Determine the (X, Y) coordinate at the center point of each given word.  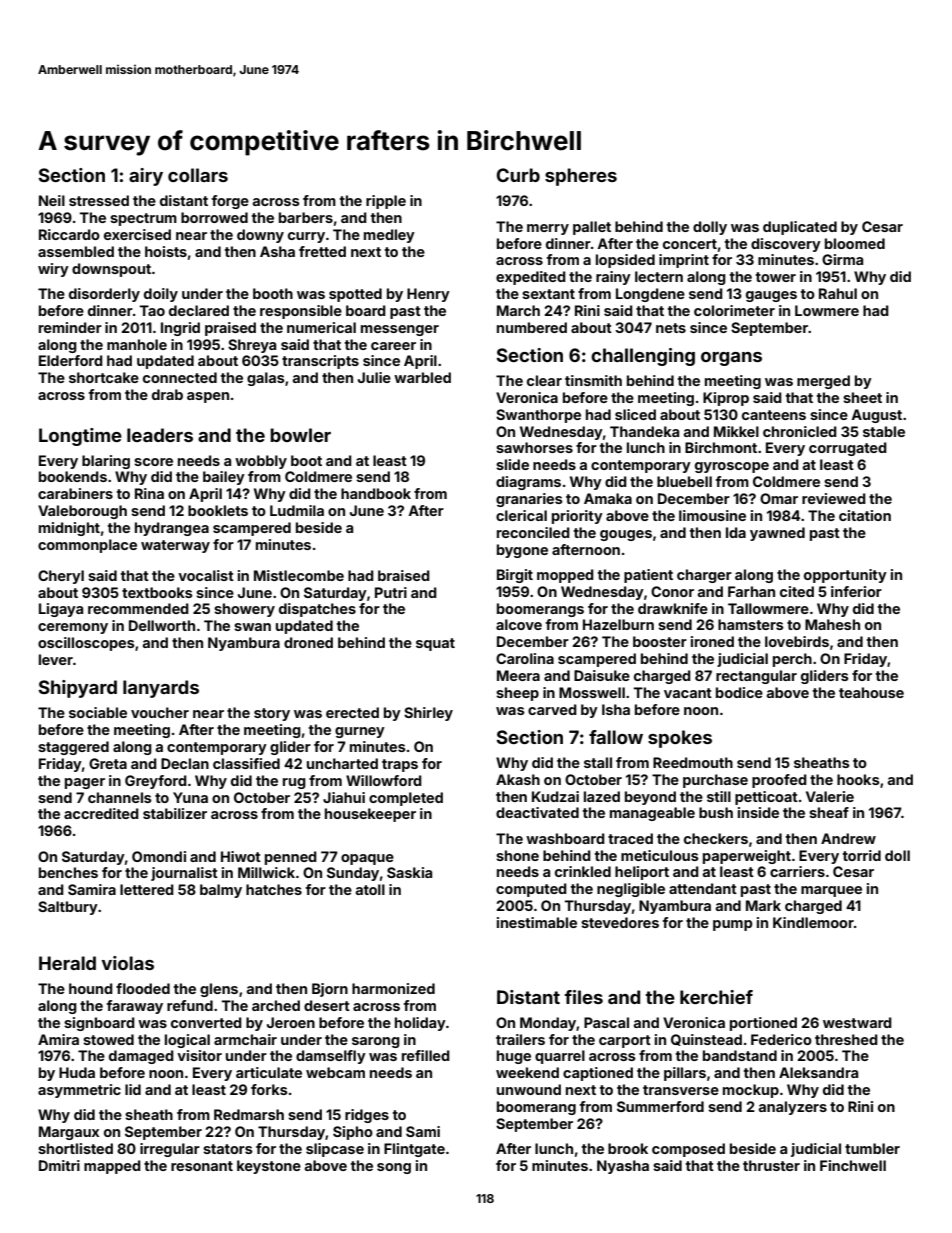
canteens (774, 415)
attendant (703, 888)
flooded (143, 988)
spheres (581, 177)
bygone (522, 551)
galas (266, 379)
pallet (592, 228)
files (584, 997)
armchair (245, 1039)
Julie (374, 377)
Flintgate (414, 1150)
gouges (626, 535)
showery (244, 610)
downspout (111, 270)
